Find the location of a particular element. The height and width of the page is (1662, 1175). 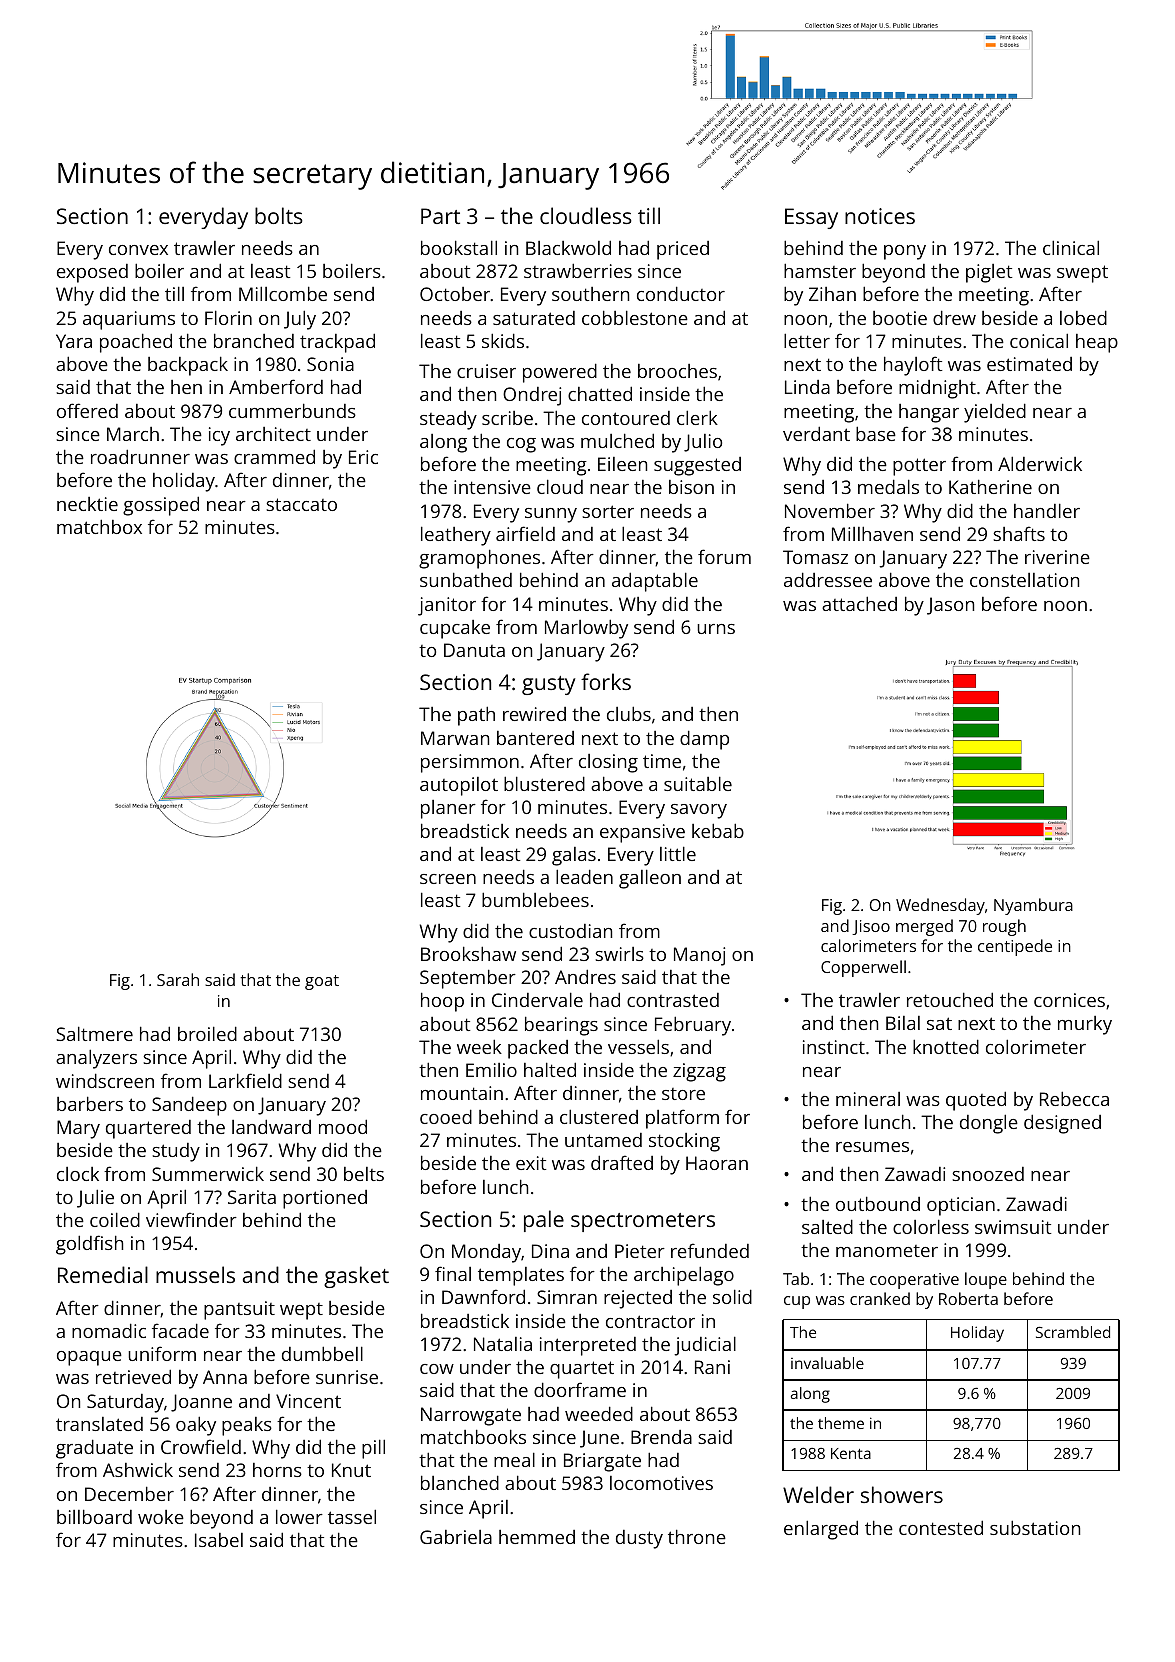

pantsuit is located at coordinates (239, 1310).
